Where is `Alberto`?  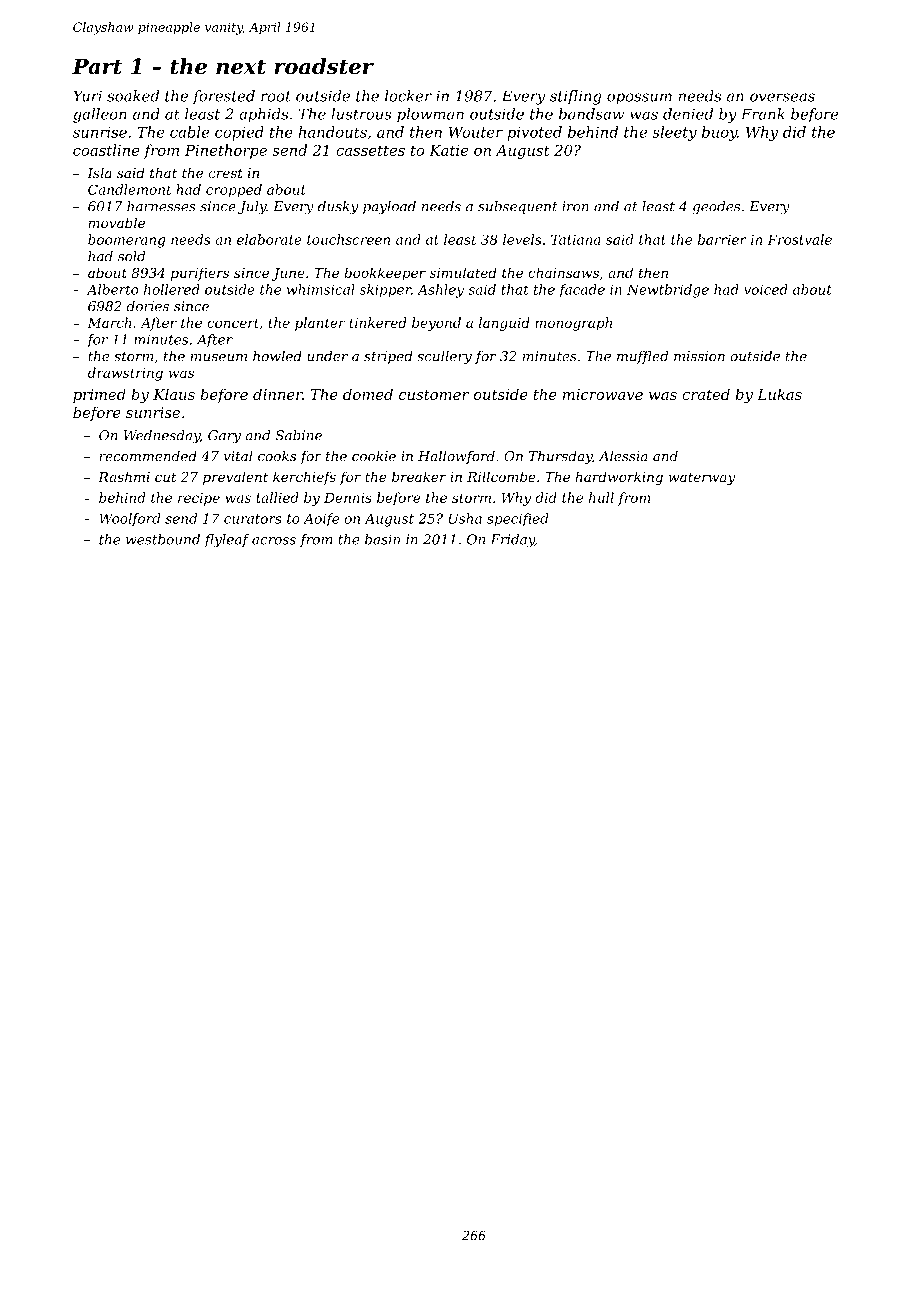 Alberto is located at coordinates (112, 289).
